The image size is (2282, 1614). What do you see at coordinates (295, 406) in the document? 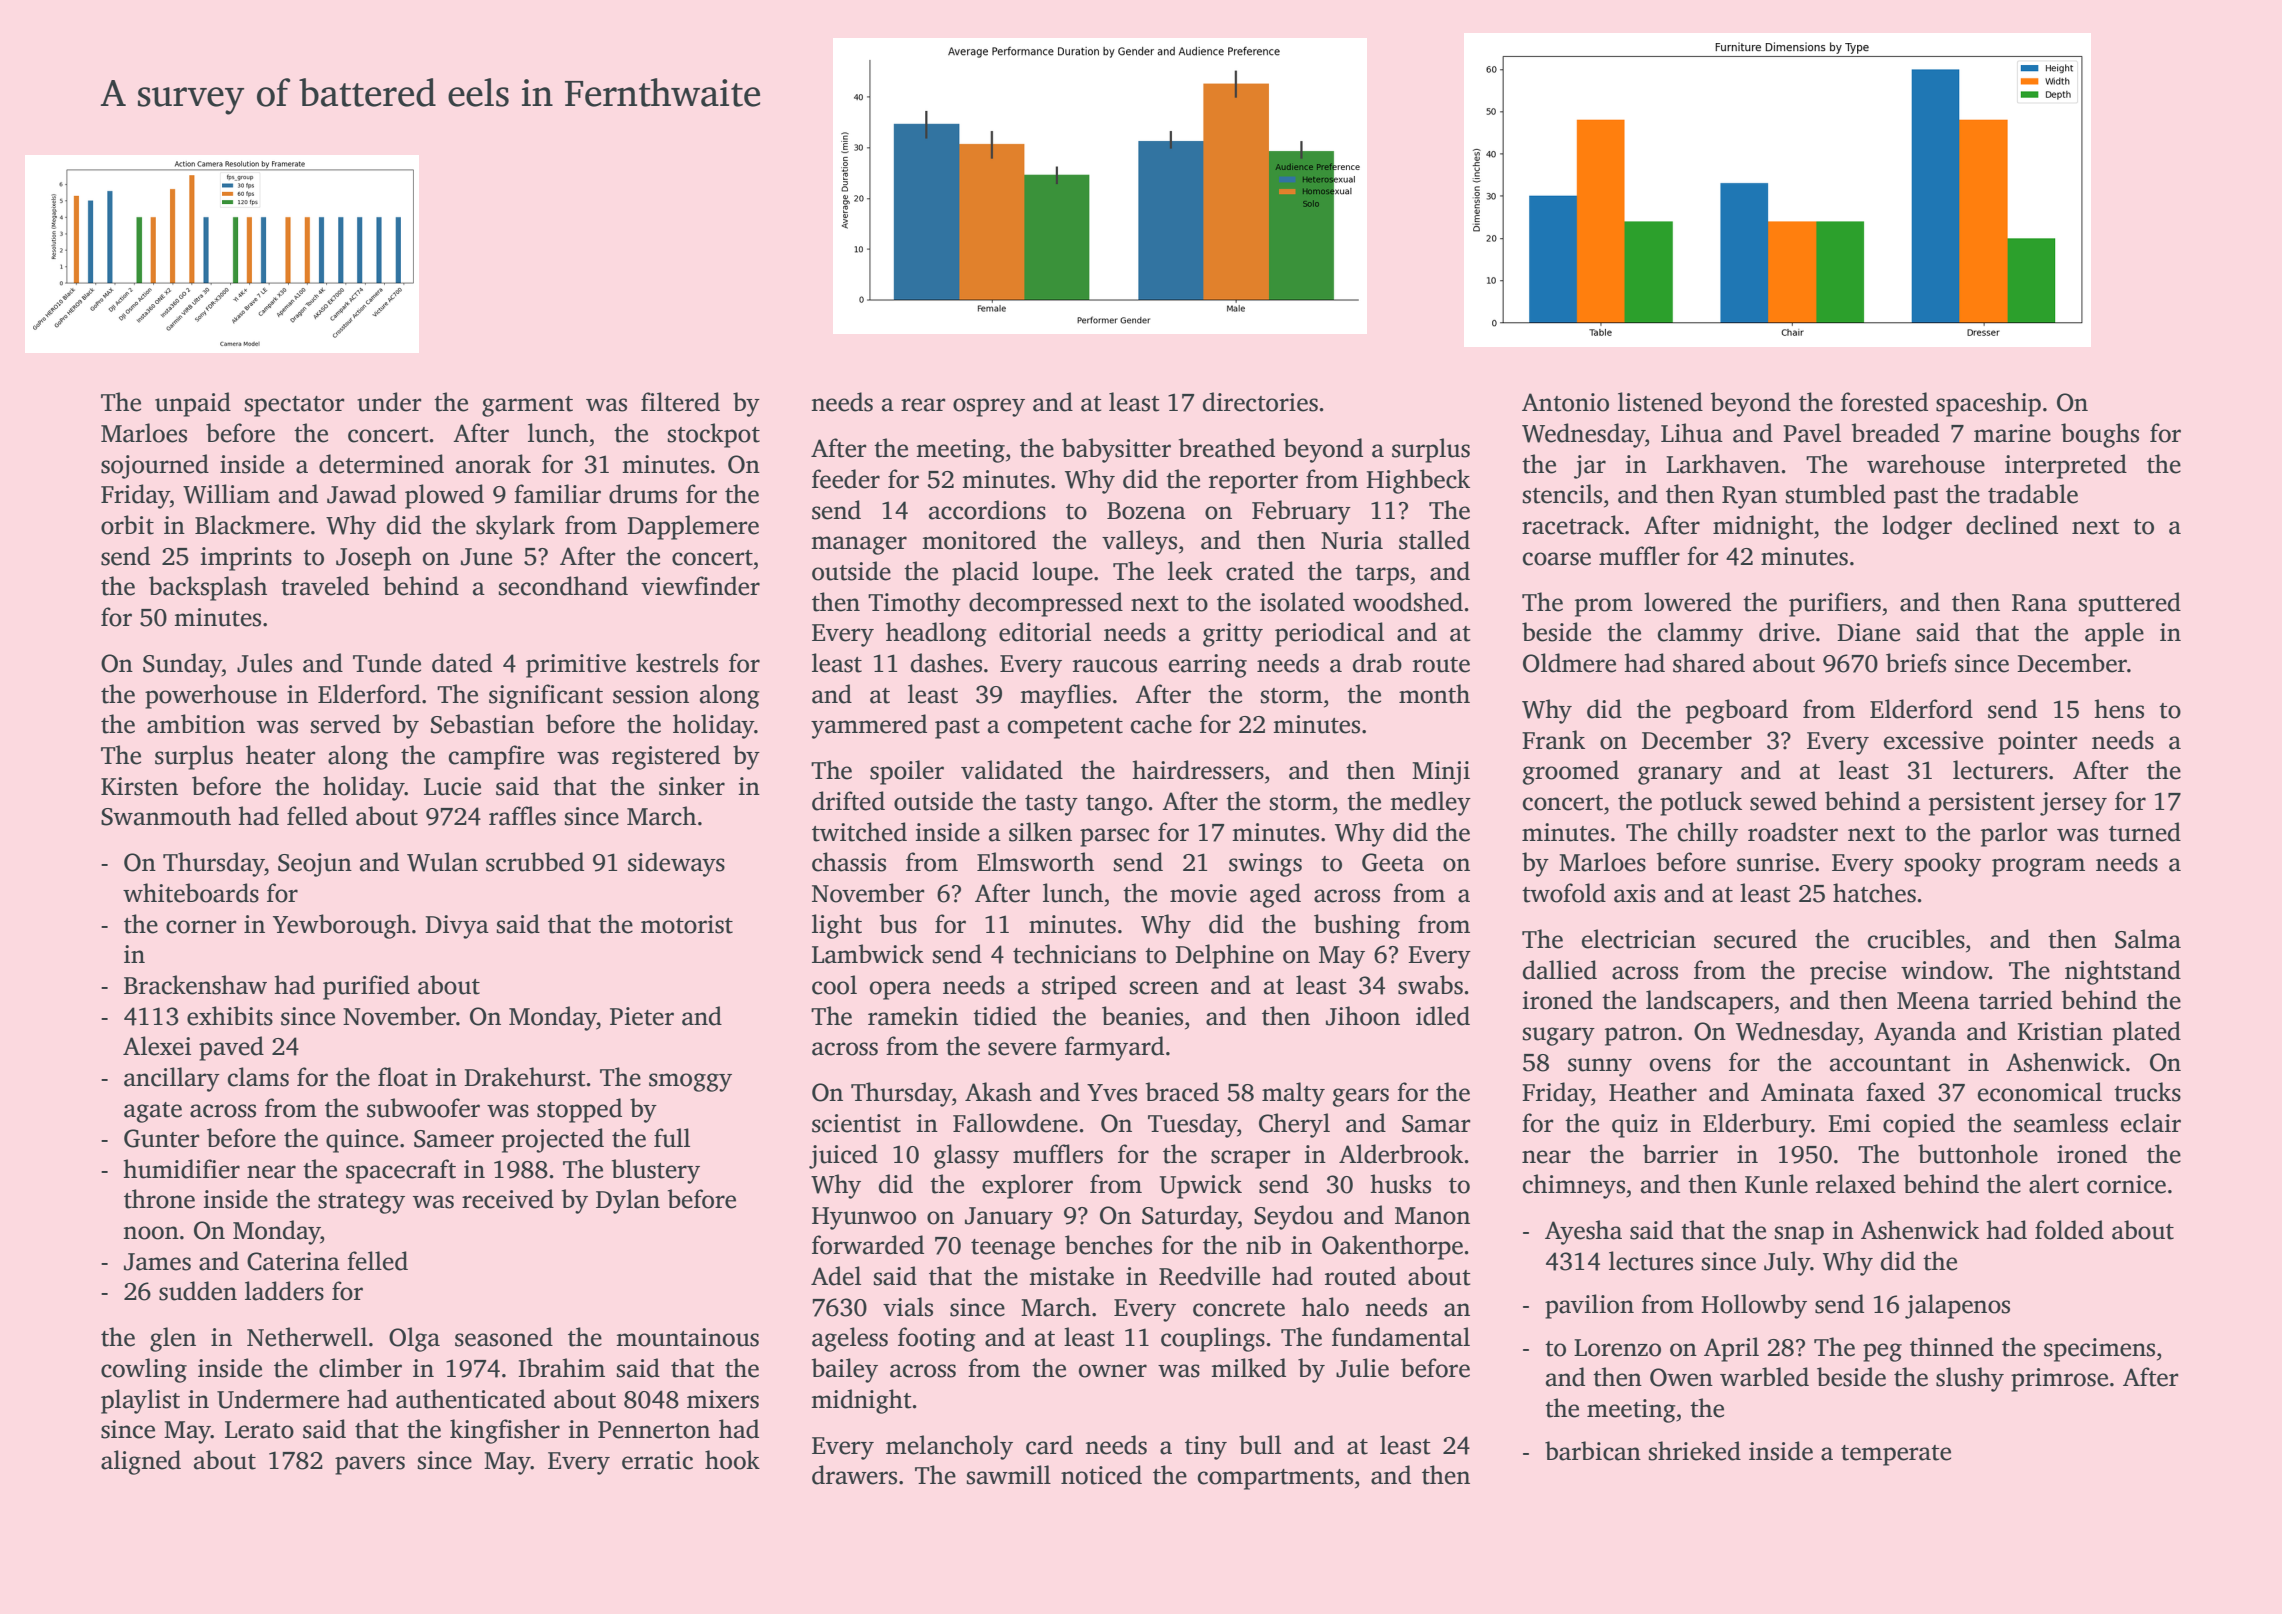
I see `spectator` at bounding box center [295, 406].
